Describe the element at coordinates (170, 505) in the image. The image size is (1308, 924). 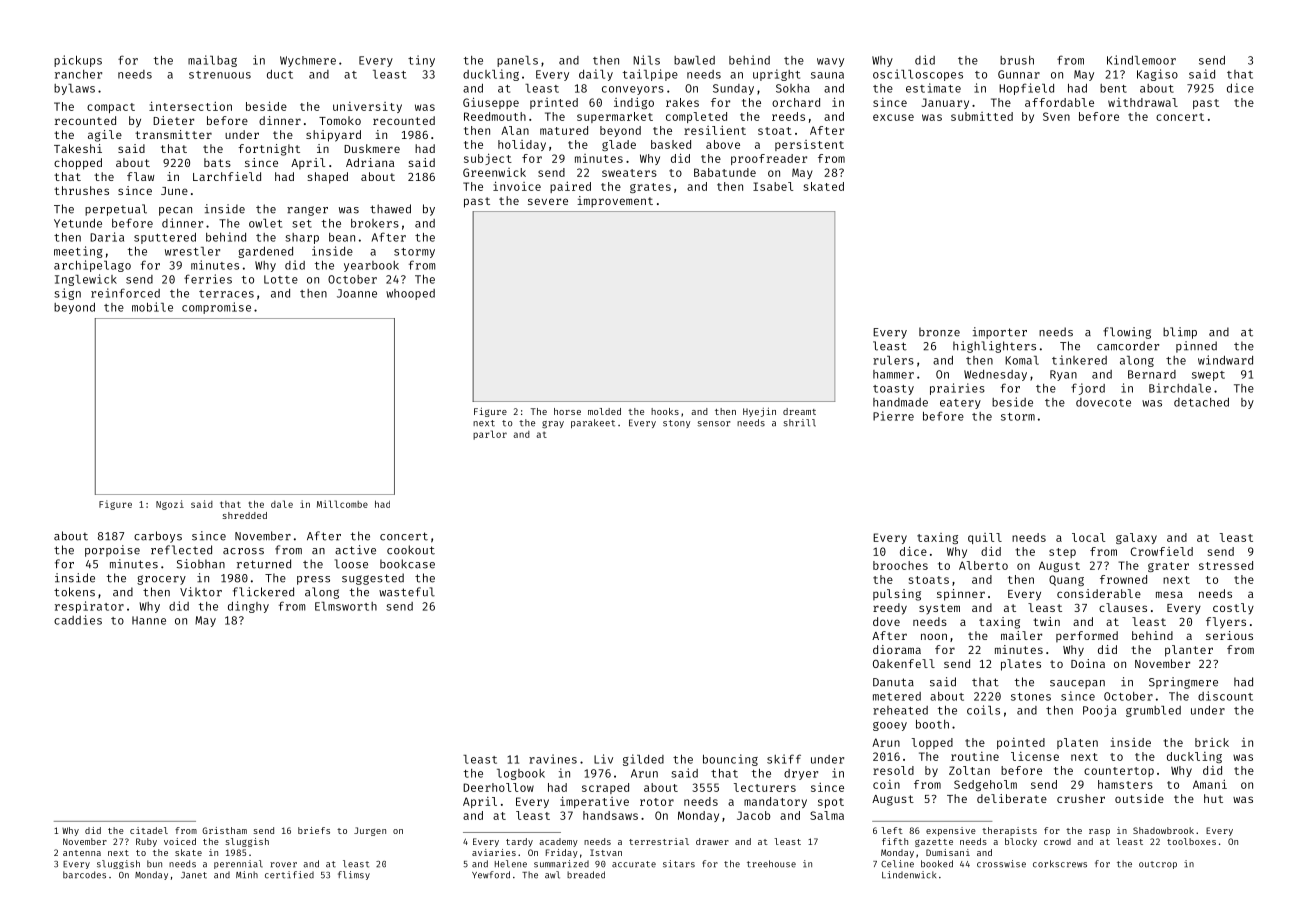
I see `Ngozi` at that location.
